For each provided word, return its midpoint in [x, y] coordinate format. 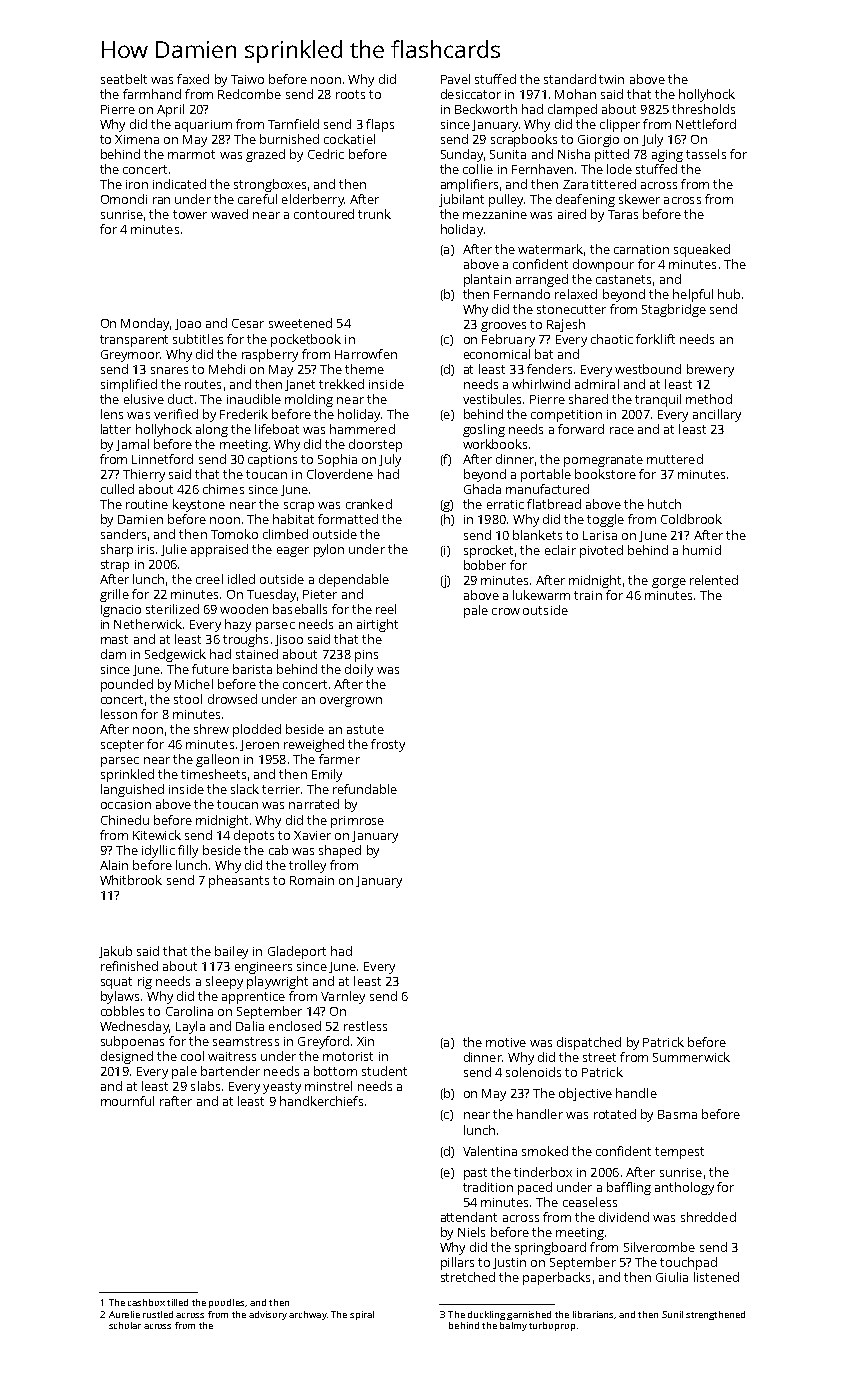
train [588, 595]
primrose [357, 822]
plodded [257, 730]
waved [229, 214]
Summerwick [691, 1057]
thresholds [703, 109]
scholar [125, 1325]
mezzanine [495, 214]
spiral [362, 1315]
